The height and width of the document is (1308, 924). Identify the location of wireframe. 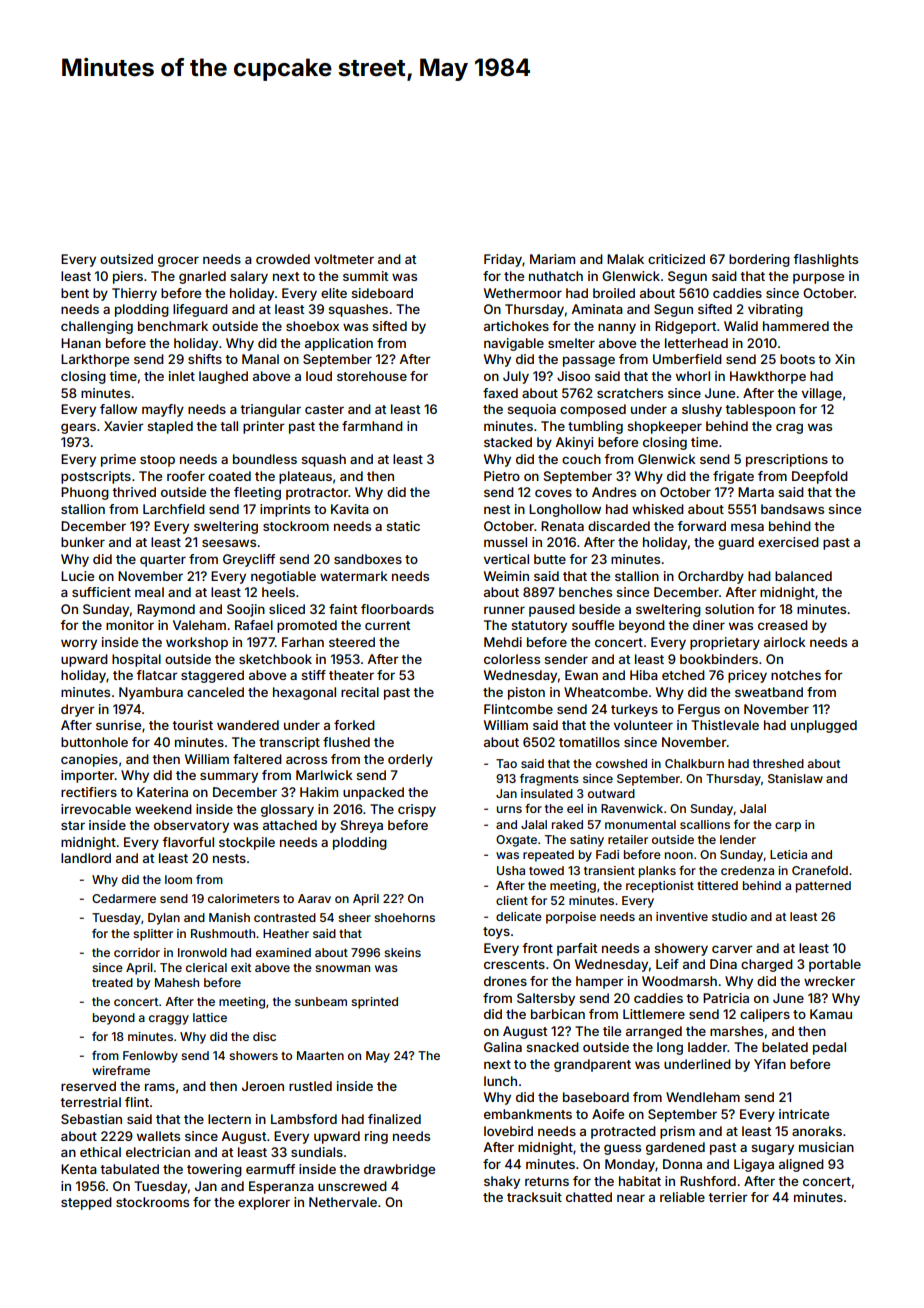
(121, 1070).
